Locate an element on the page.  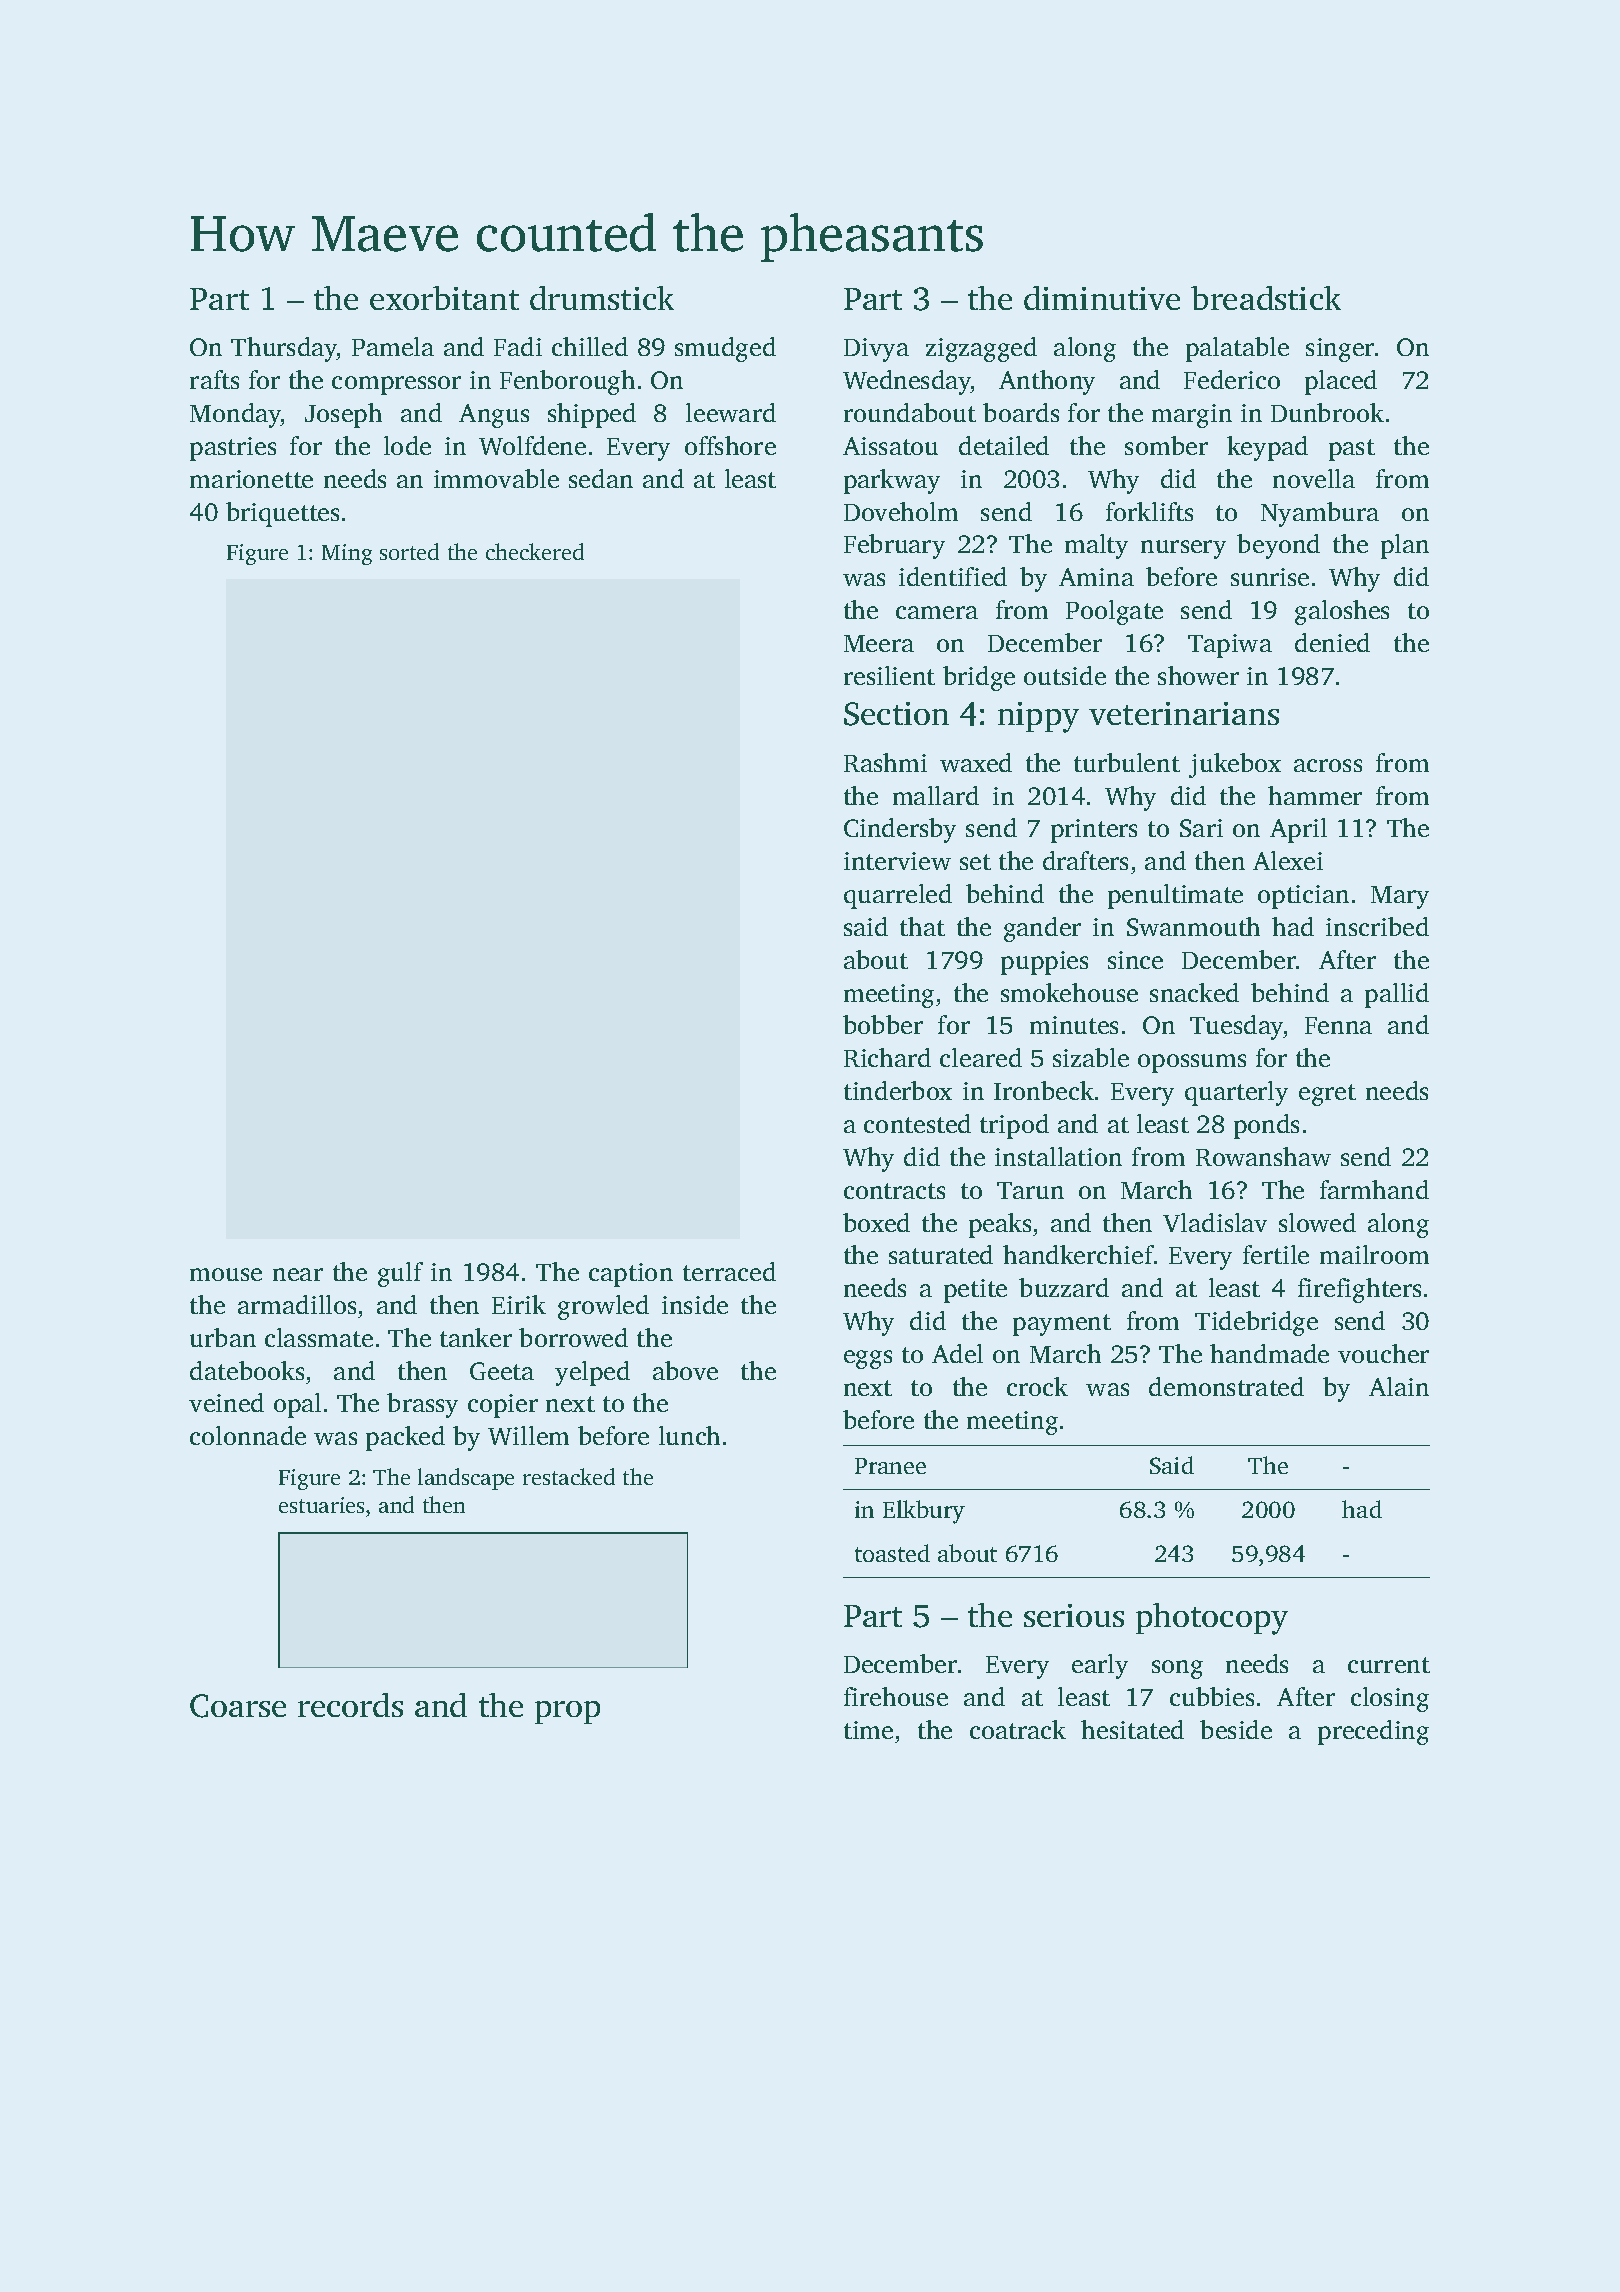
sorted is located at coordinates (409, 551).
